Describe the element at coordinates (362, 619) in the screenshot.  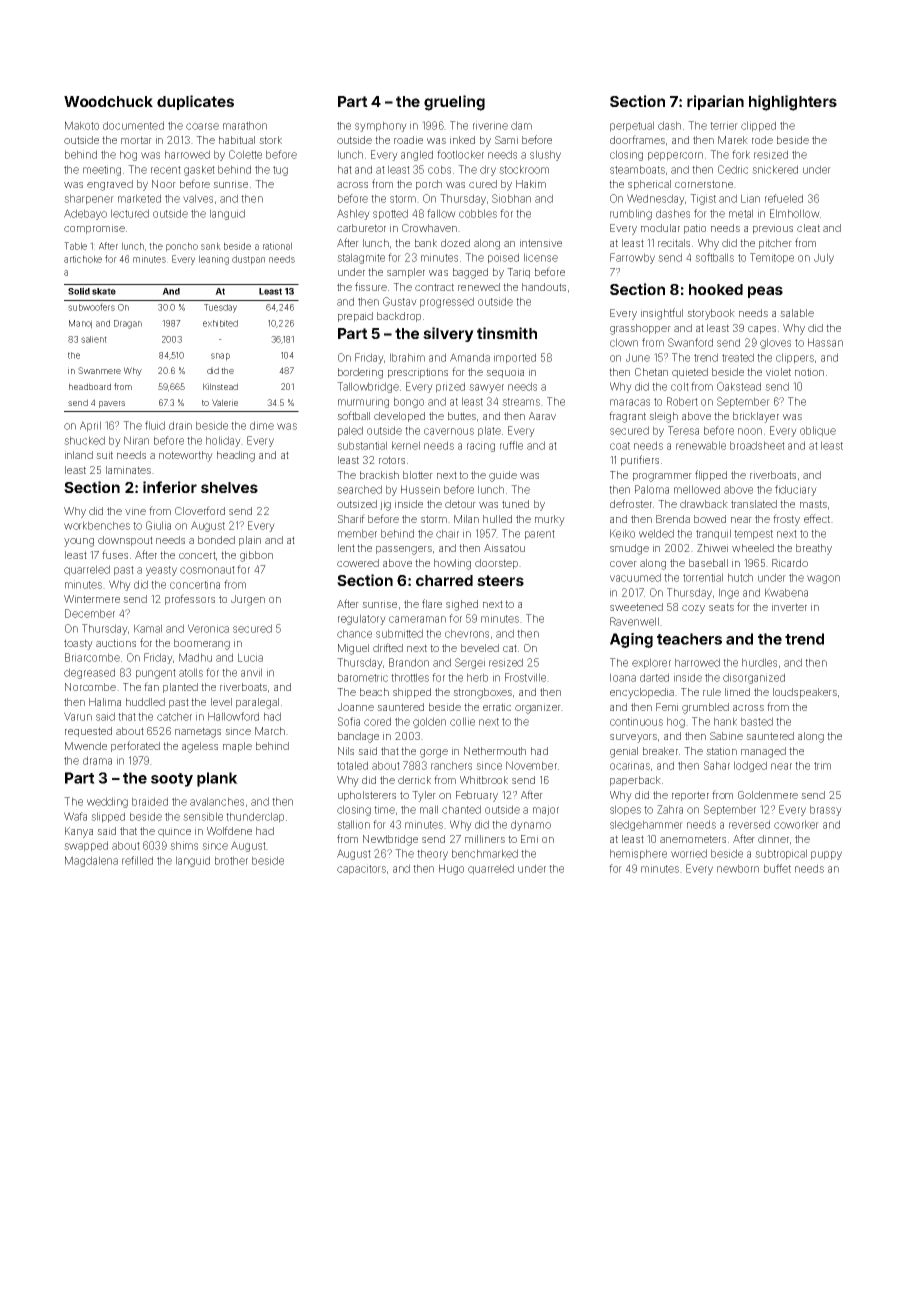
I see `regulatory` at that location.
